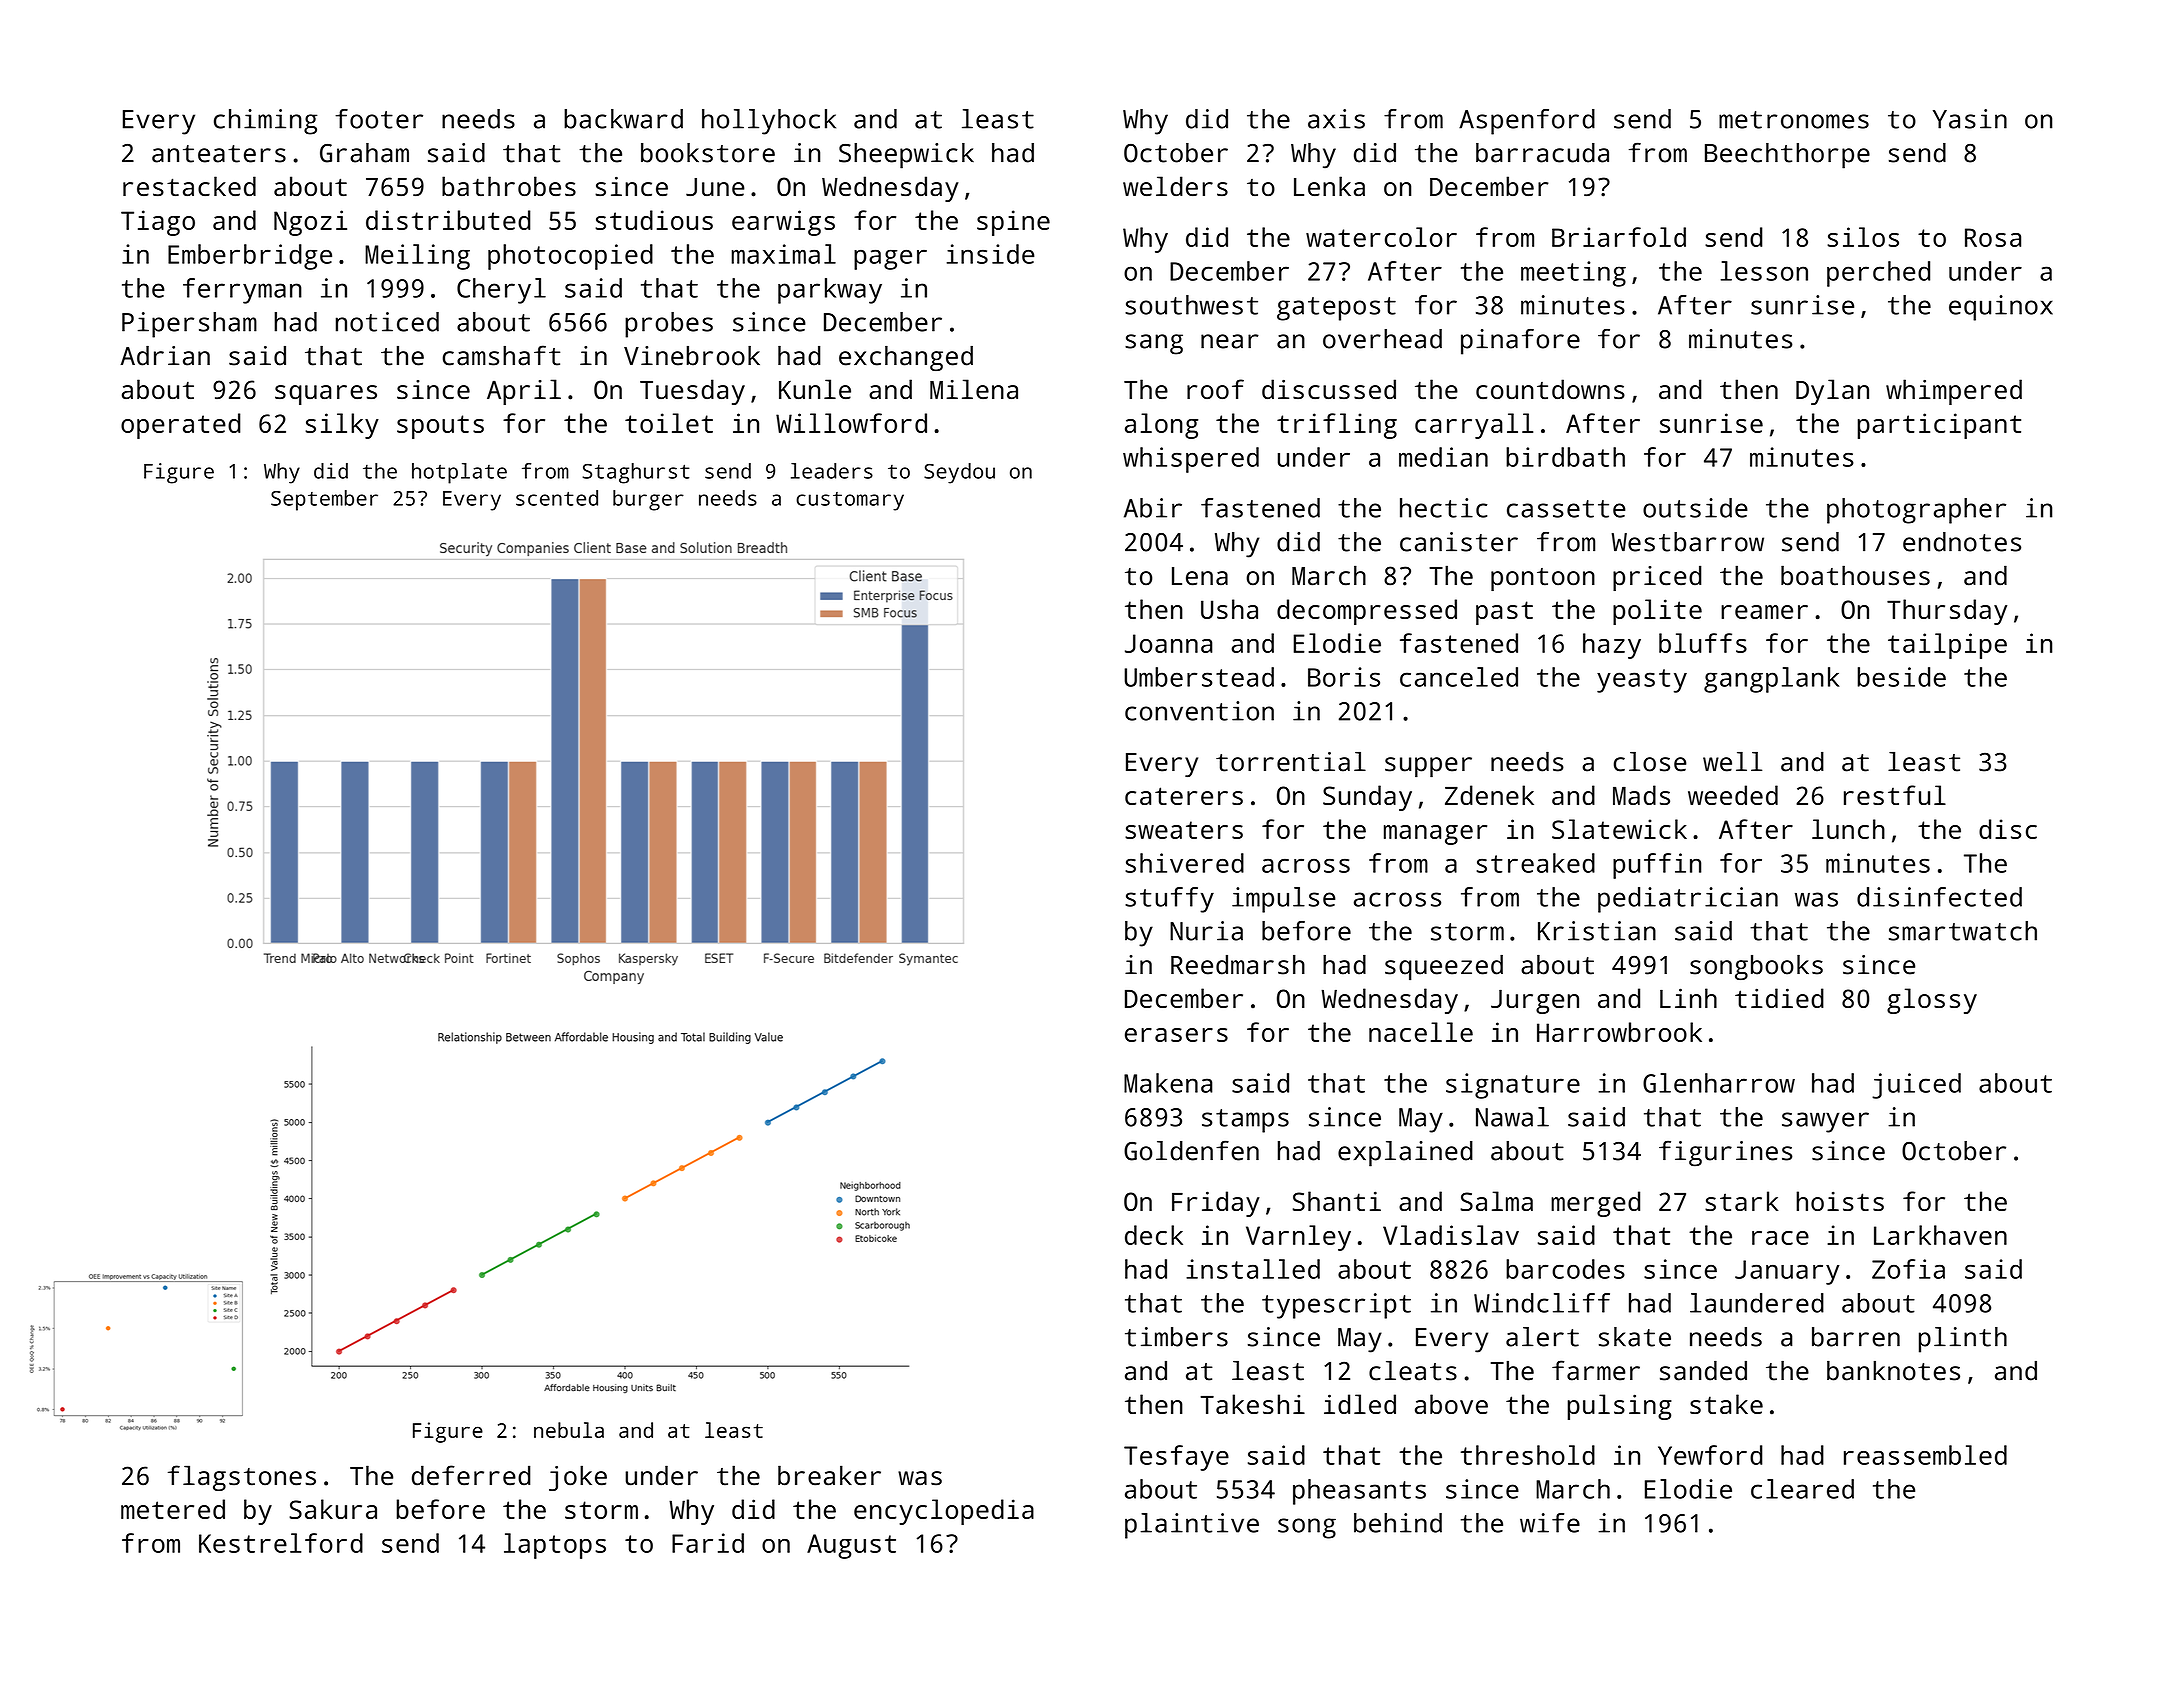 The height and width of the screenshot is (1683, 2178). I want to click on restful, so click(1895, 795).
